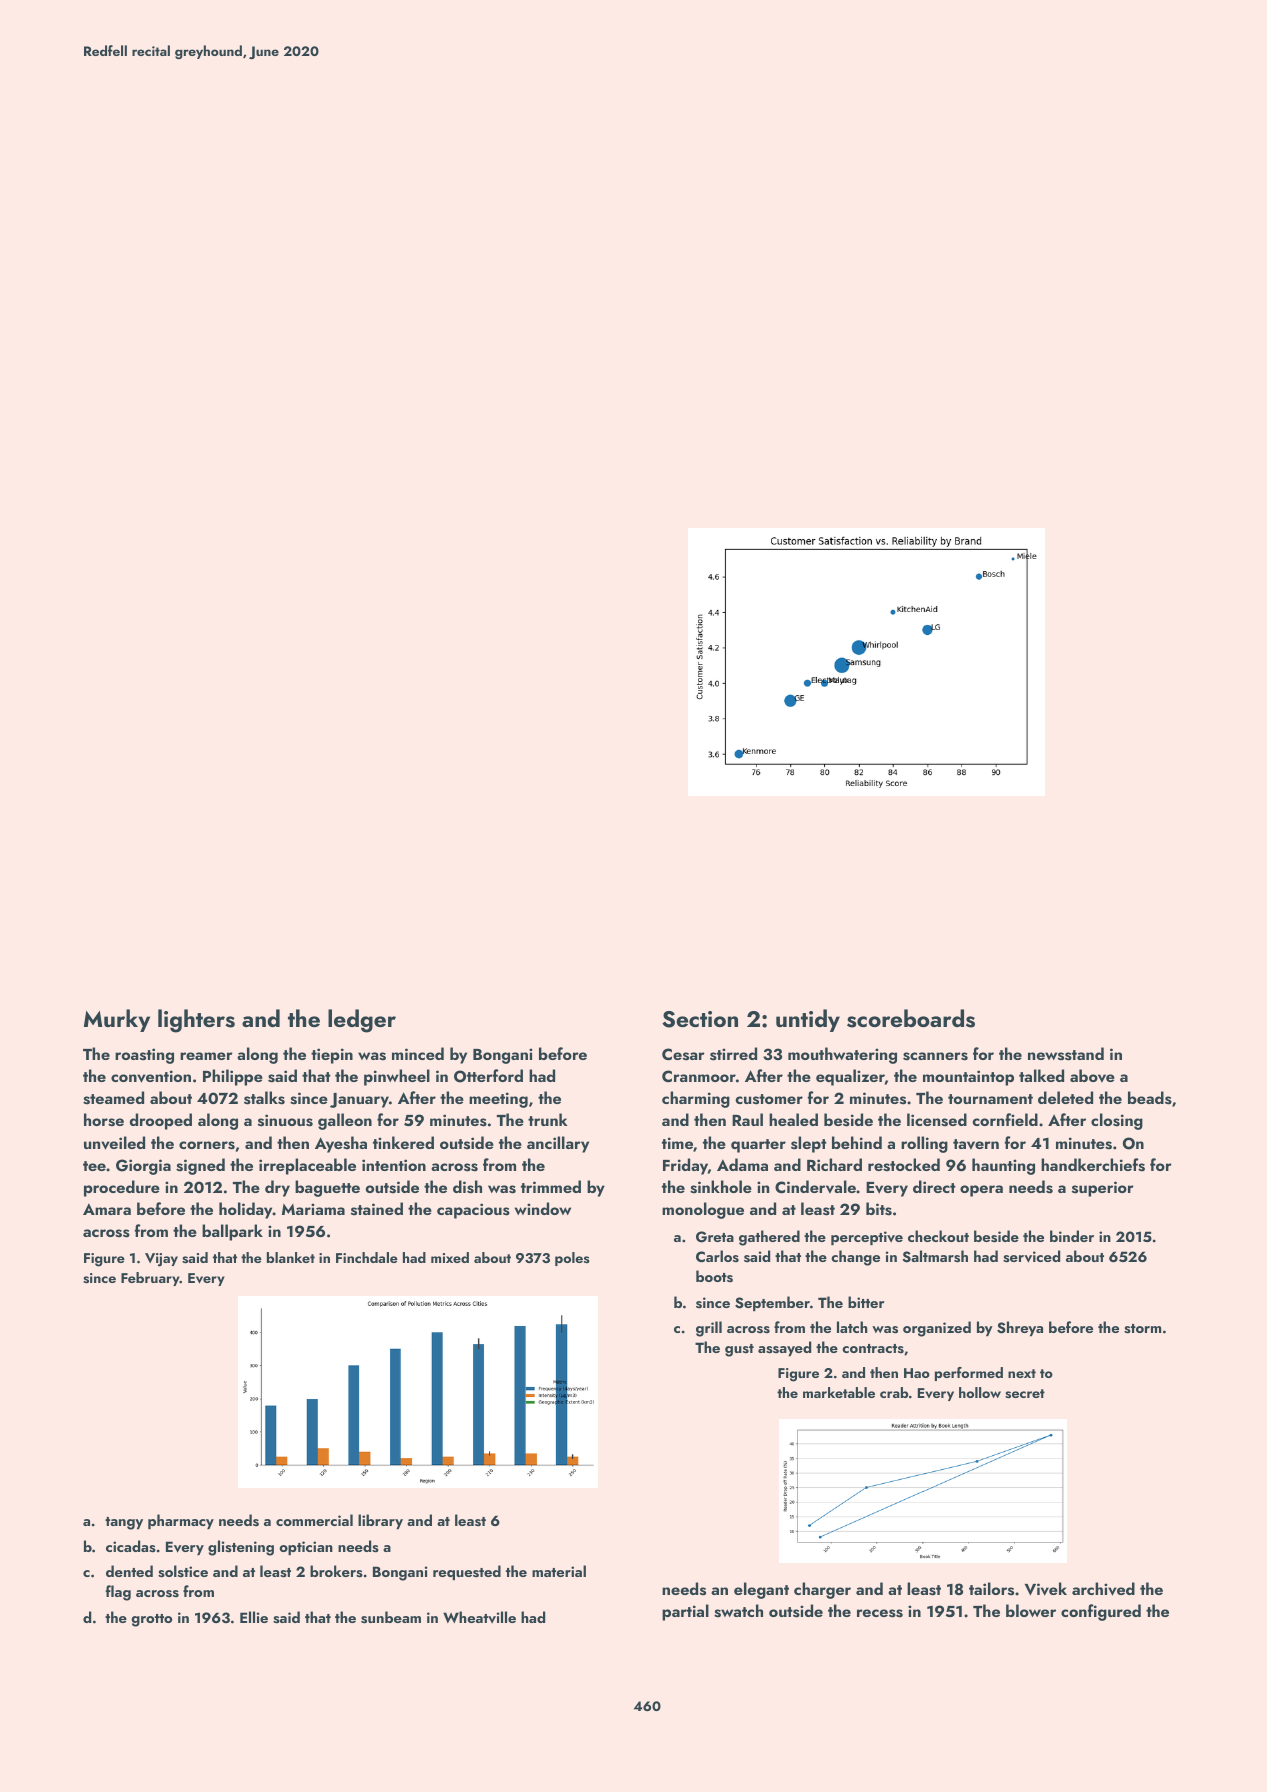 Image resolution: width=1267 pixels, height=1792 pixels. I want to click on requested, so click(467, 1572).
